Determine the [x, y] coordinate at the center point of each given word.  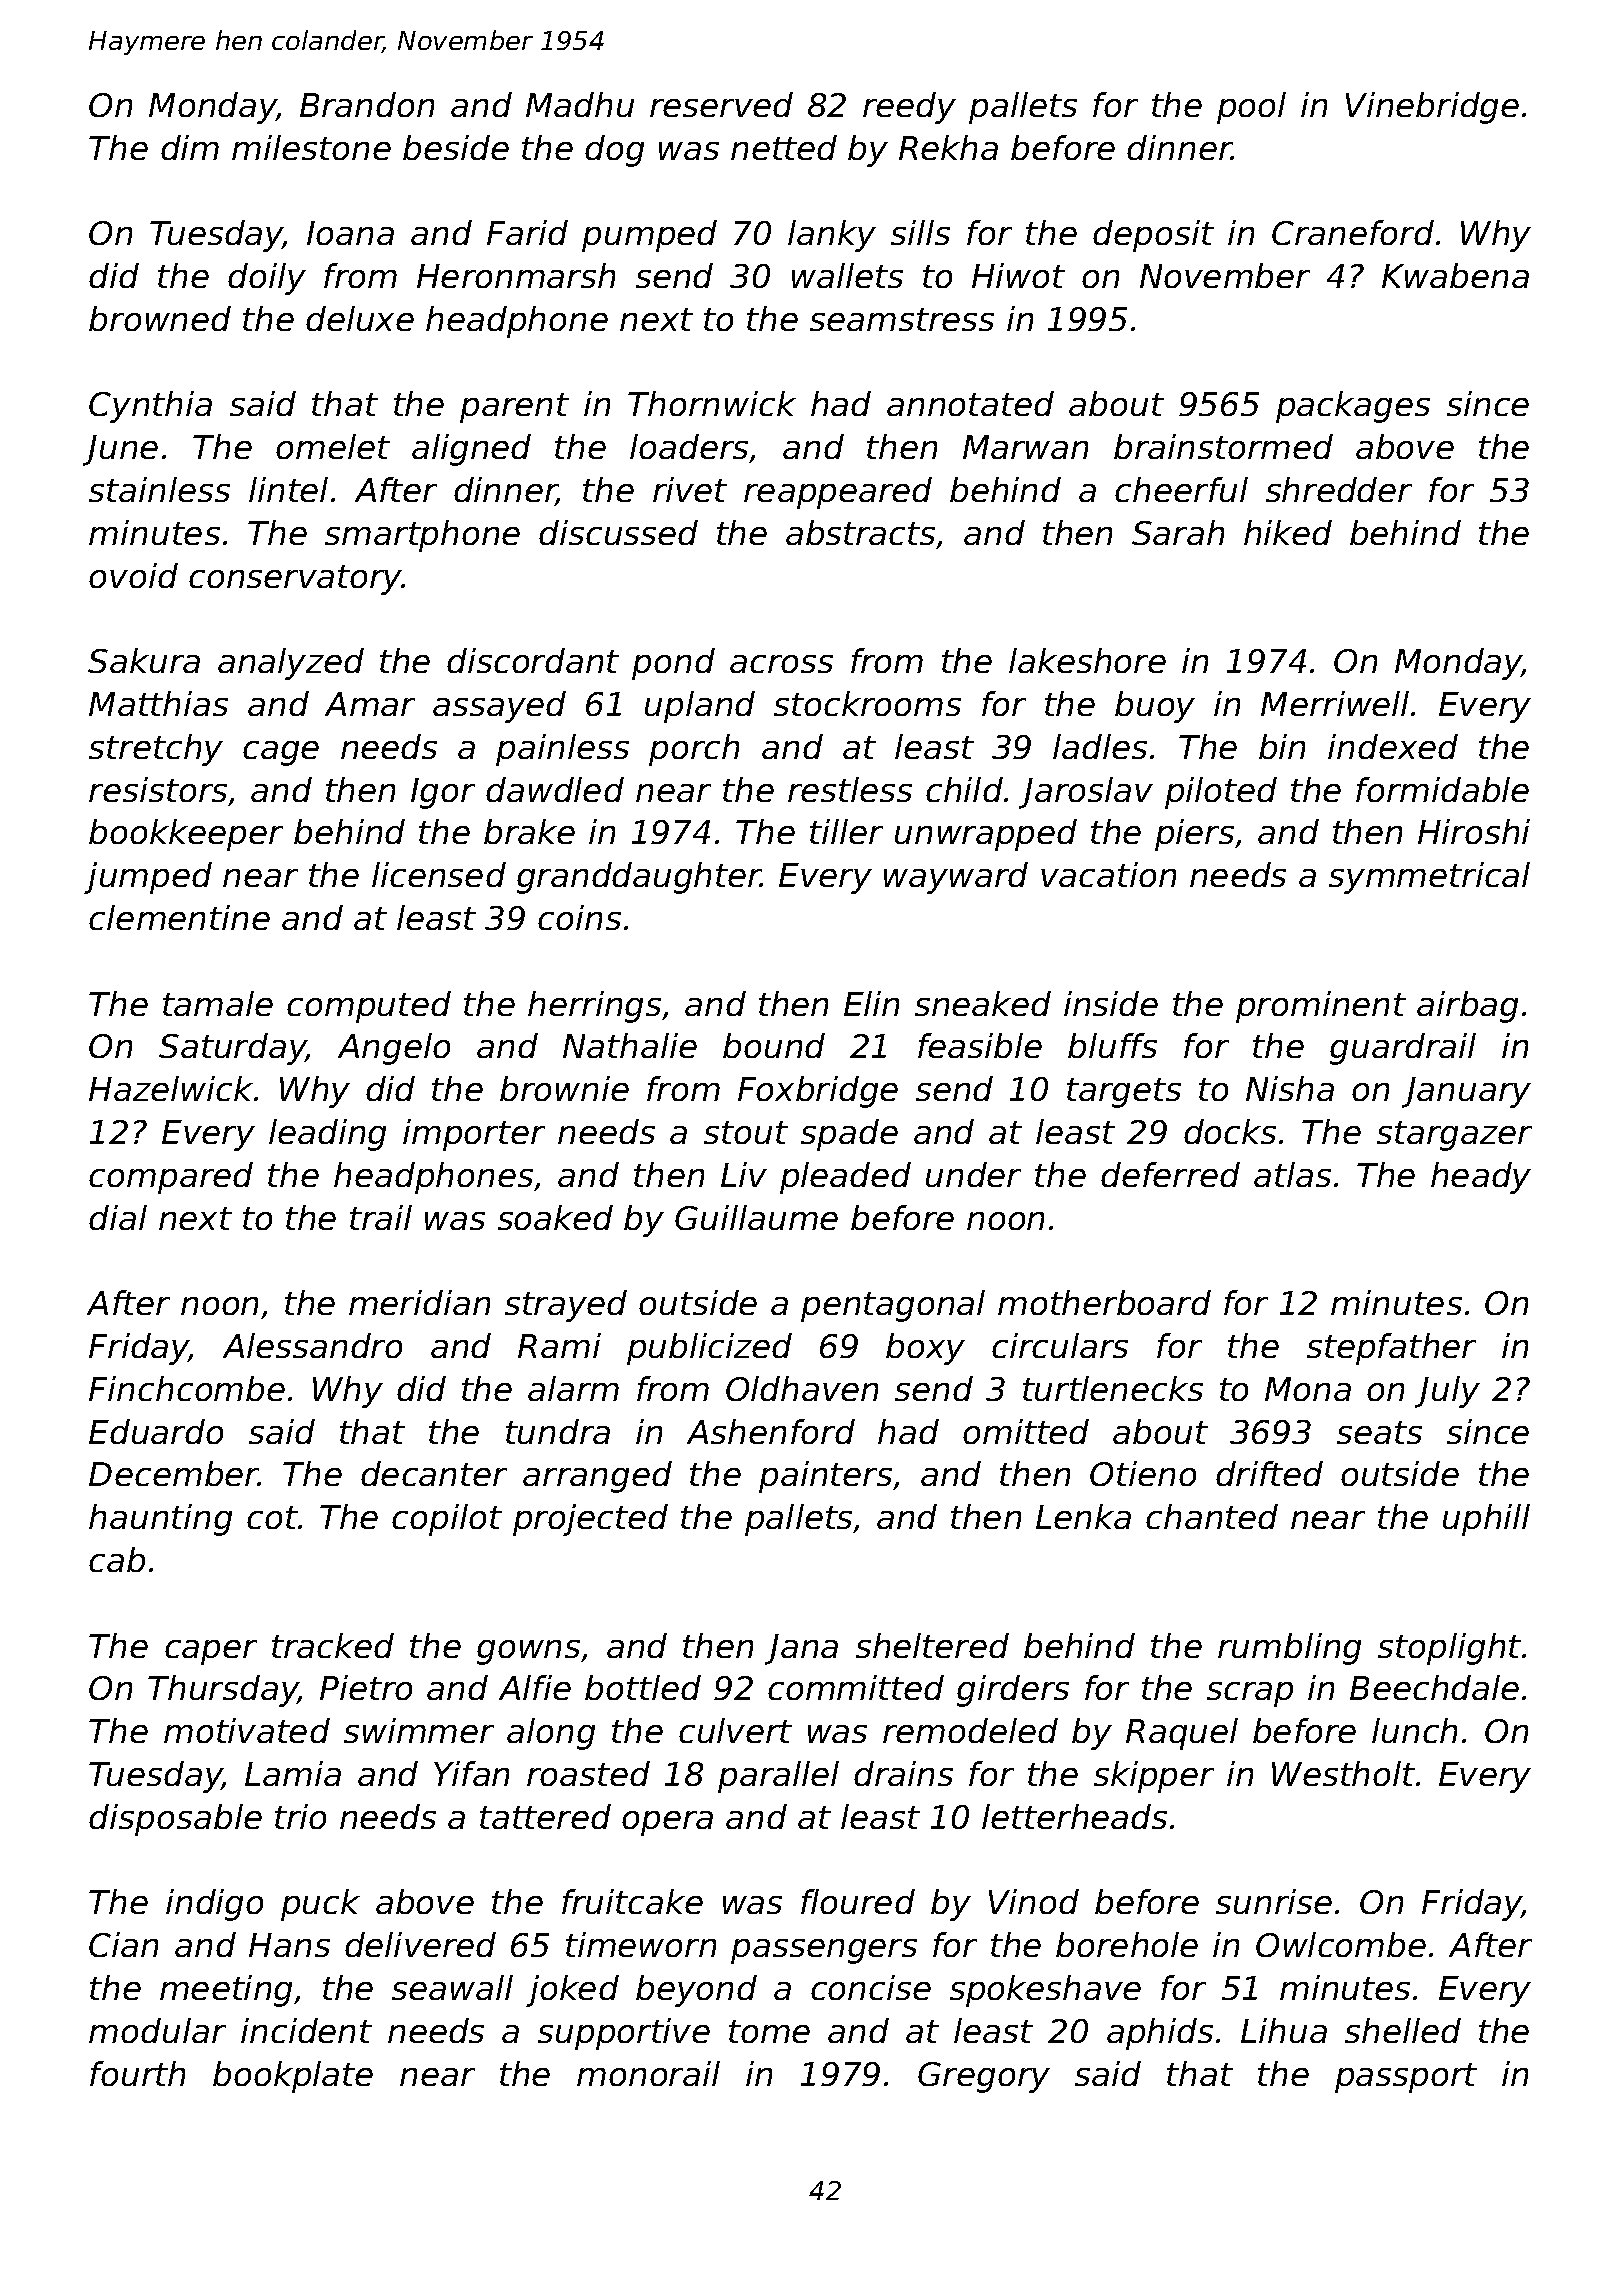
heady [1481, 1178]
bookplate [293, 2077]
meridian [419, 1302]
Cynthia [150, 407]
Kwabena [1455, 275]
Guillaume [756, 1217]
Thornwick [712, 403]
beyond [696, 1991]
